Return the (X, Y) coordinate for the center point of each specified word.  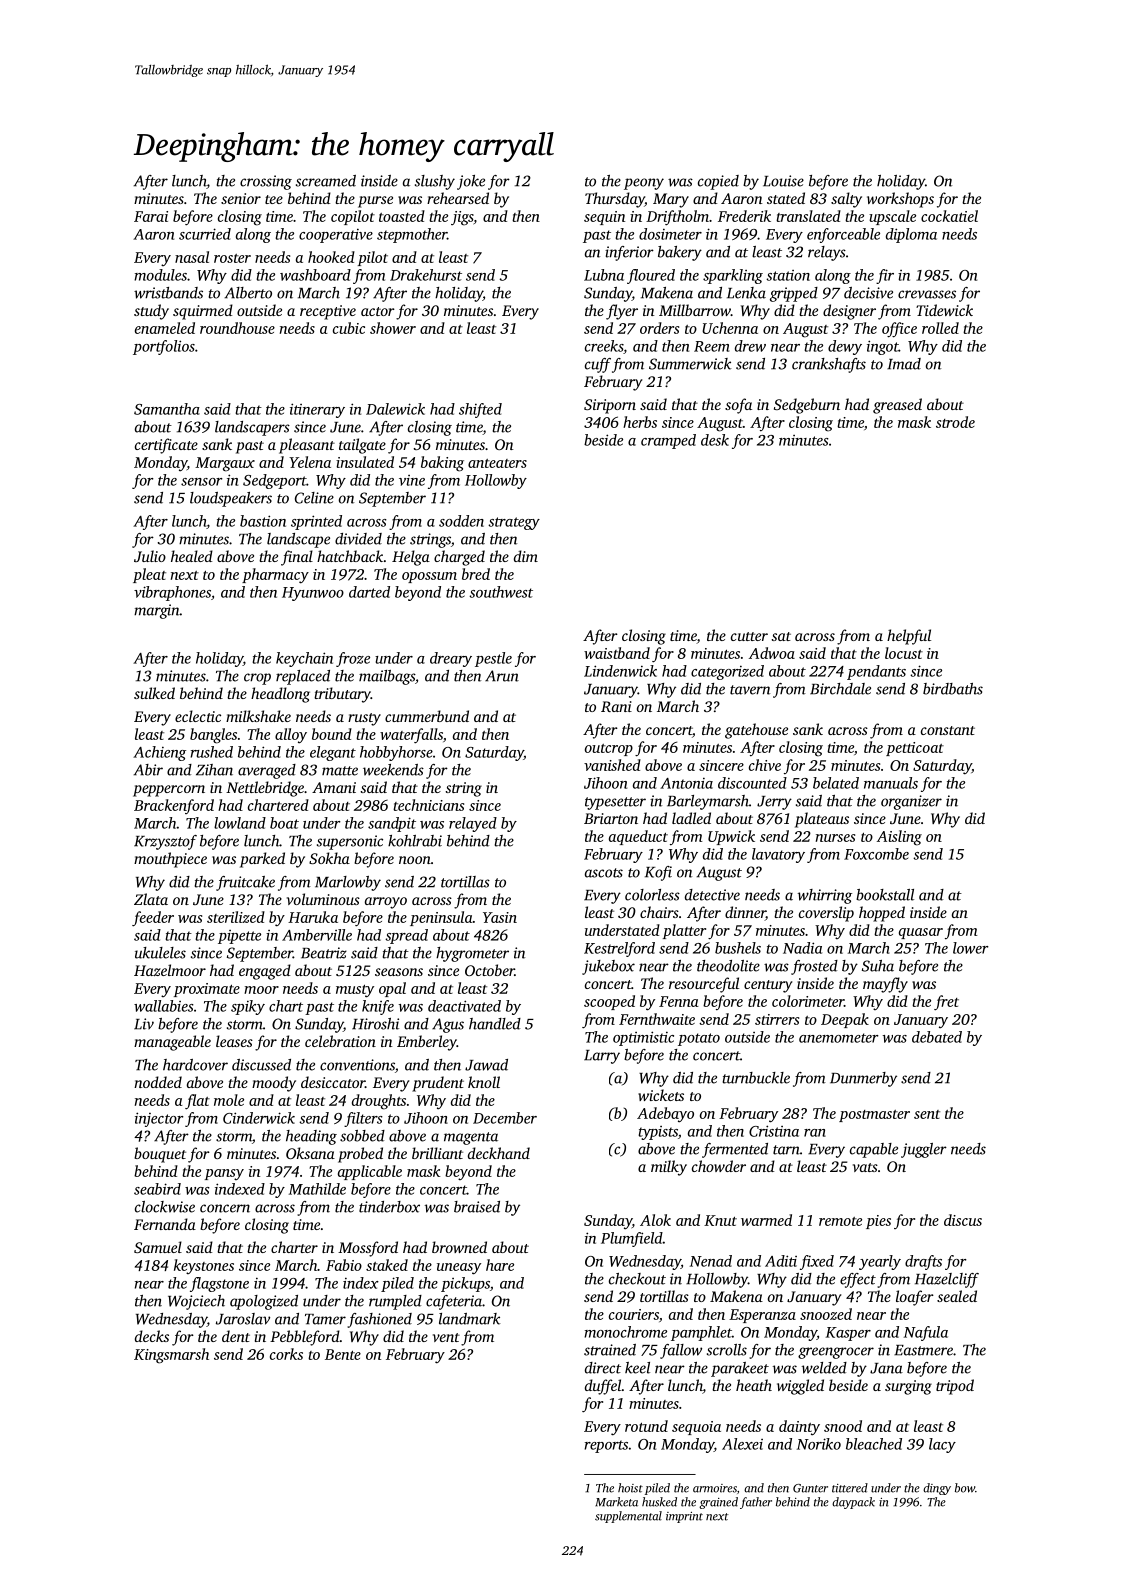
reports (606, 1446)
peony (644, 184)
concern (225, 1208)
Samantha (167, 409)
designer (849, 312)
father (756, 1503)
